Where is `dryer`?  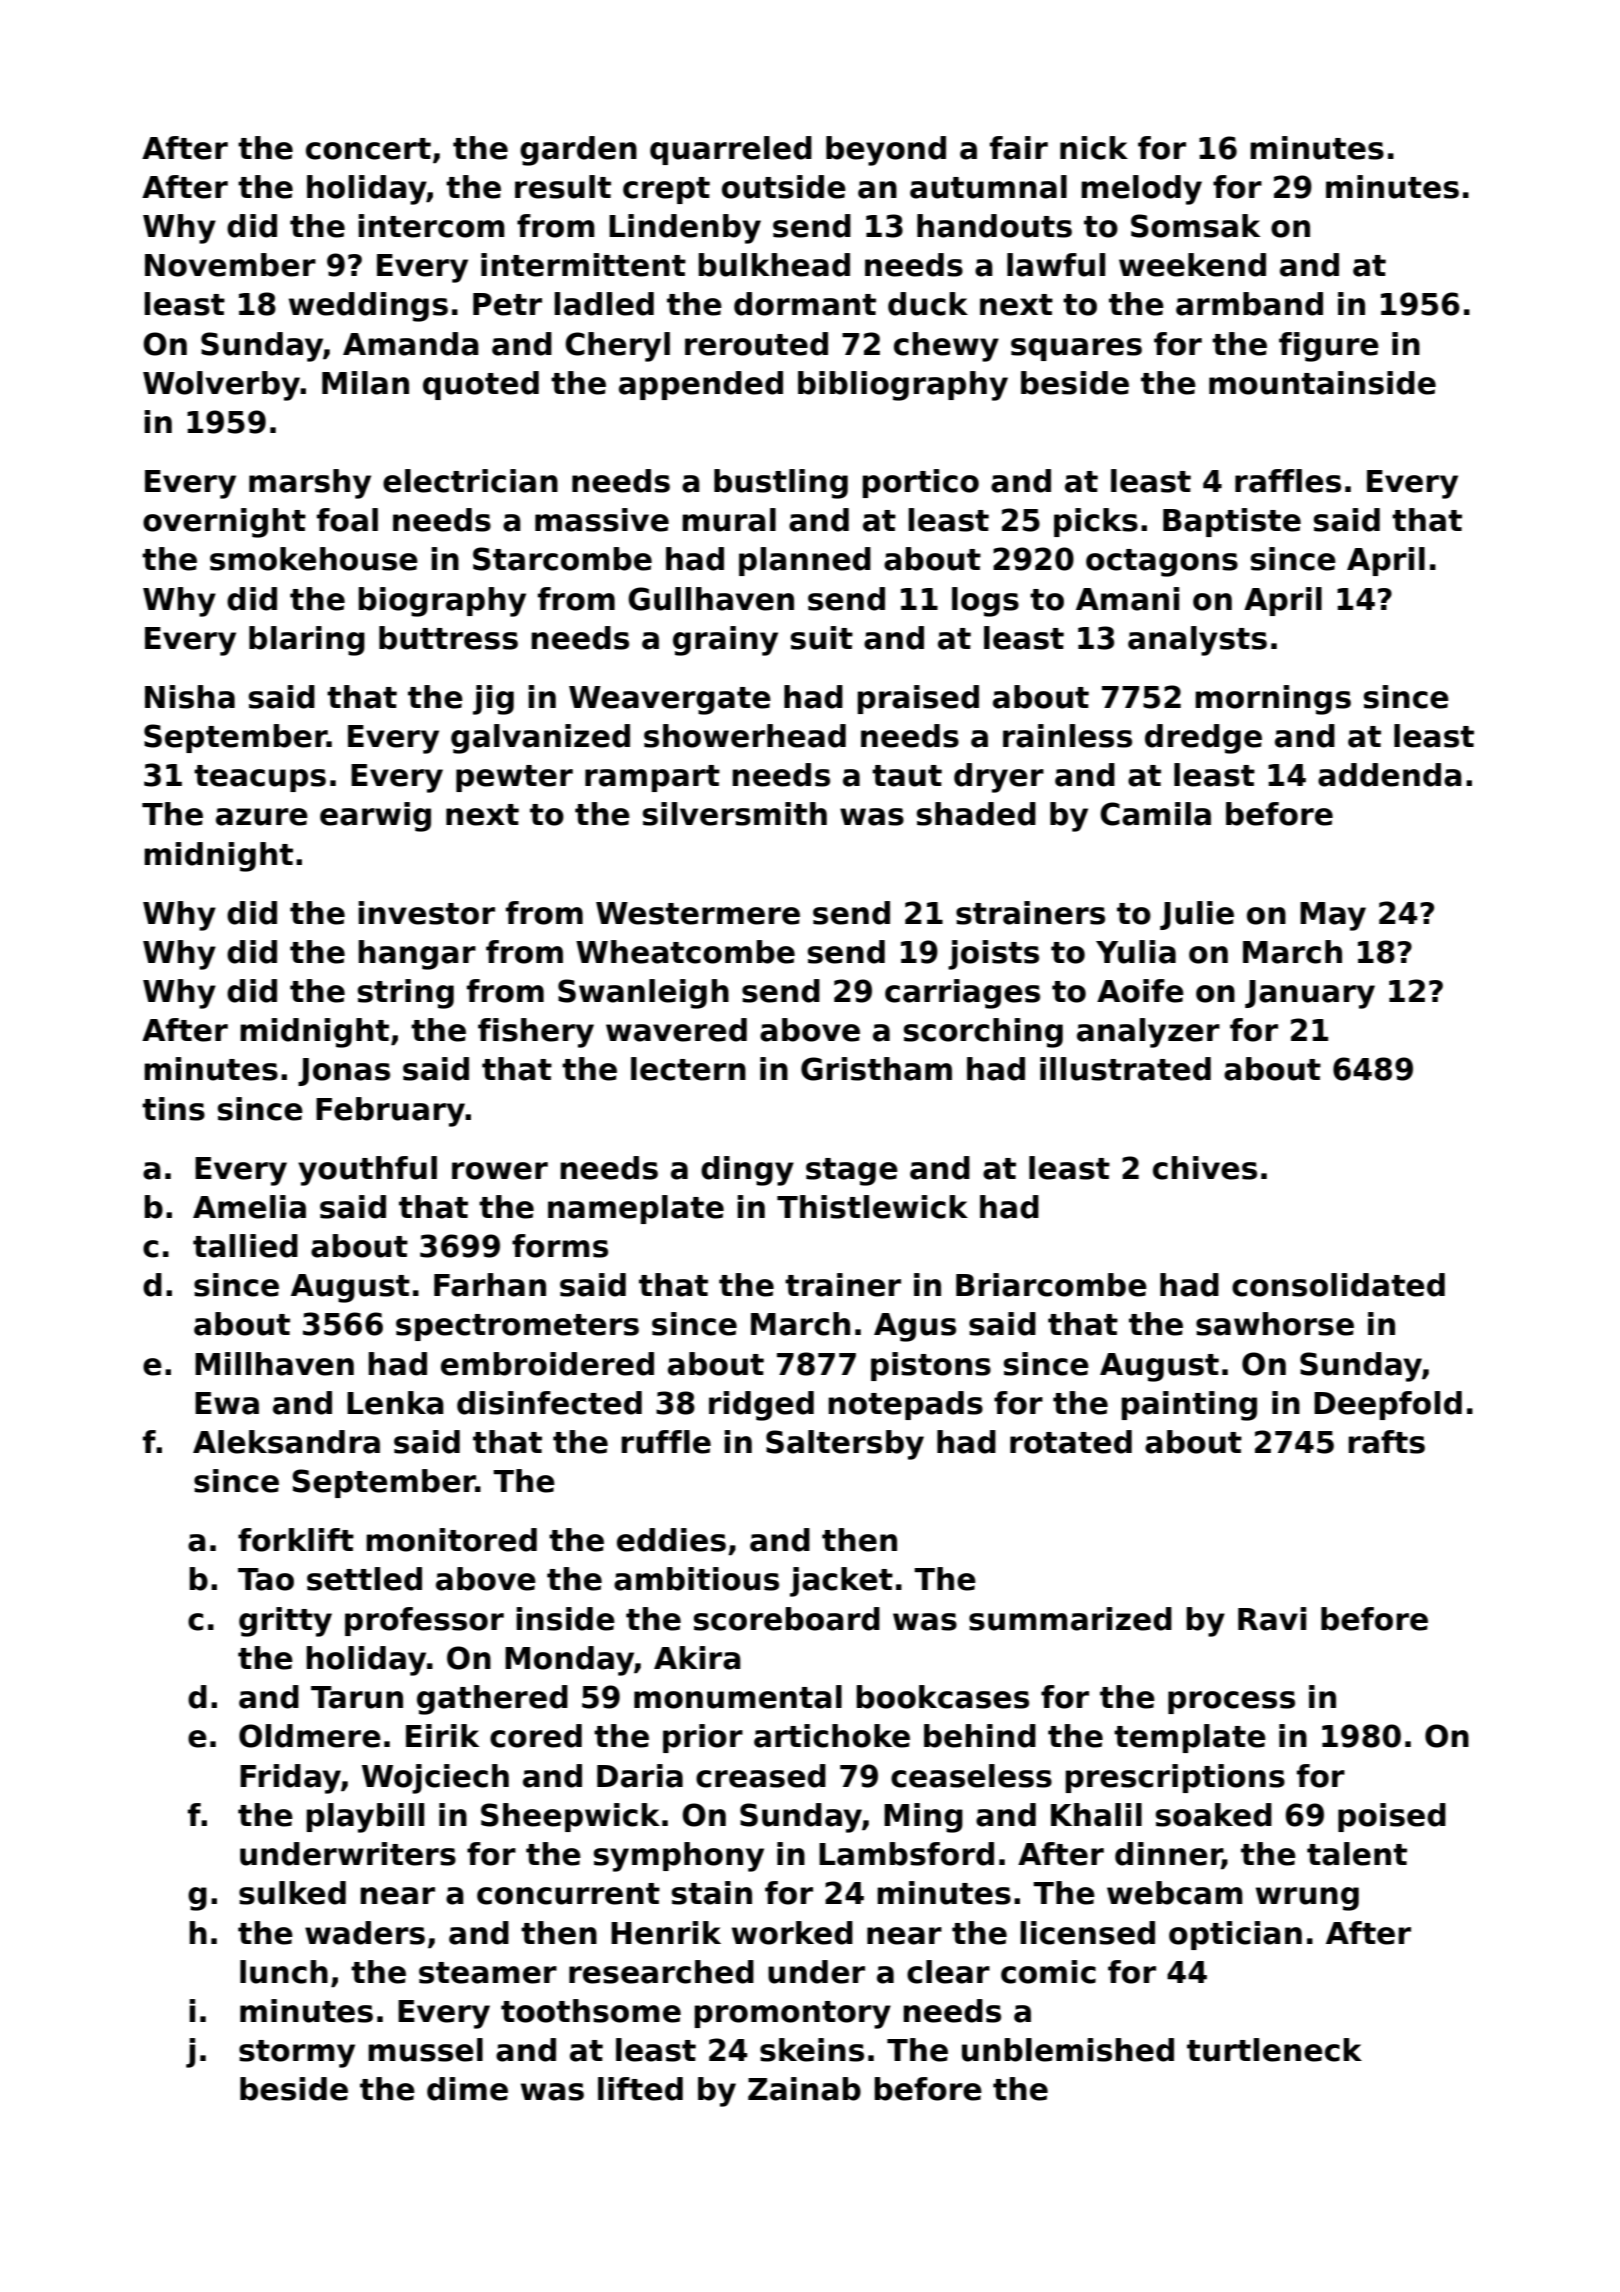 dryer is located at coordinates (999, 778).
